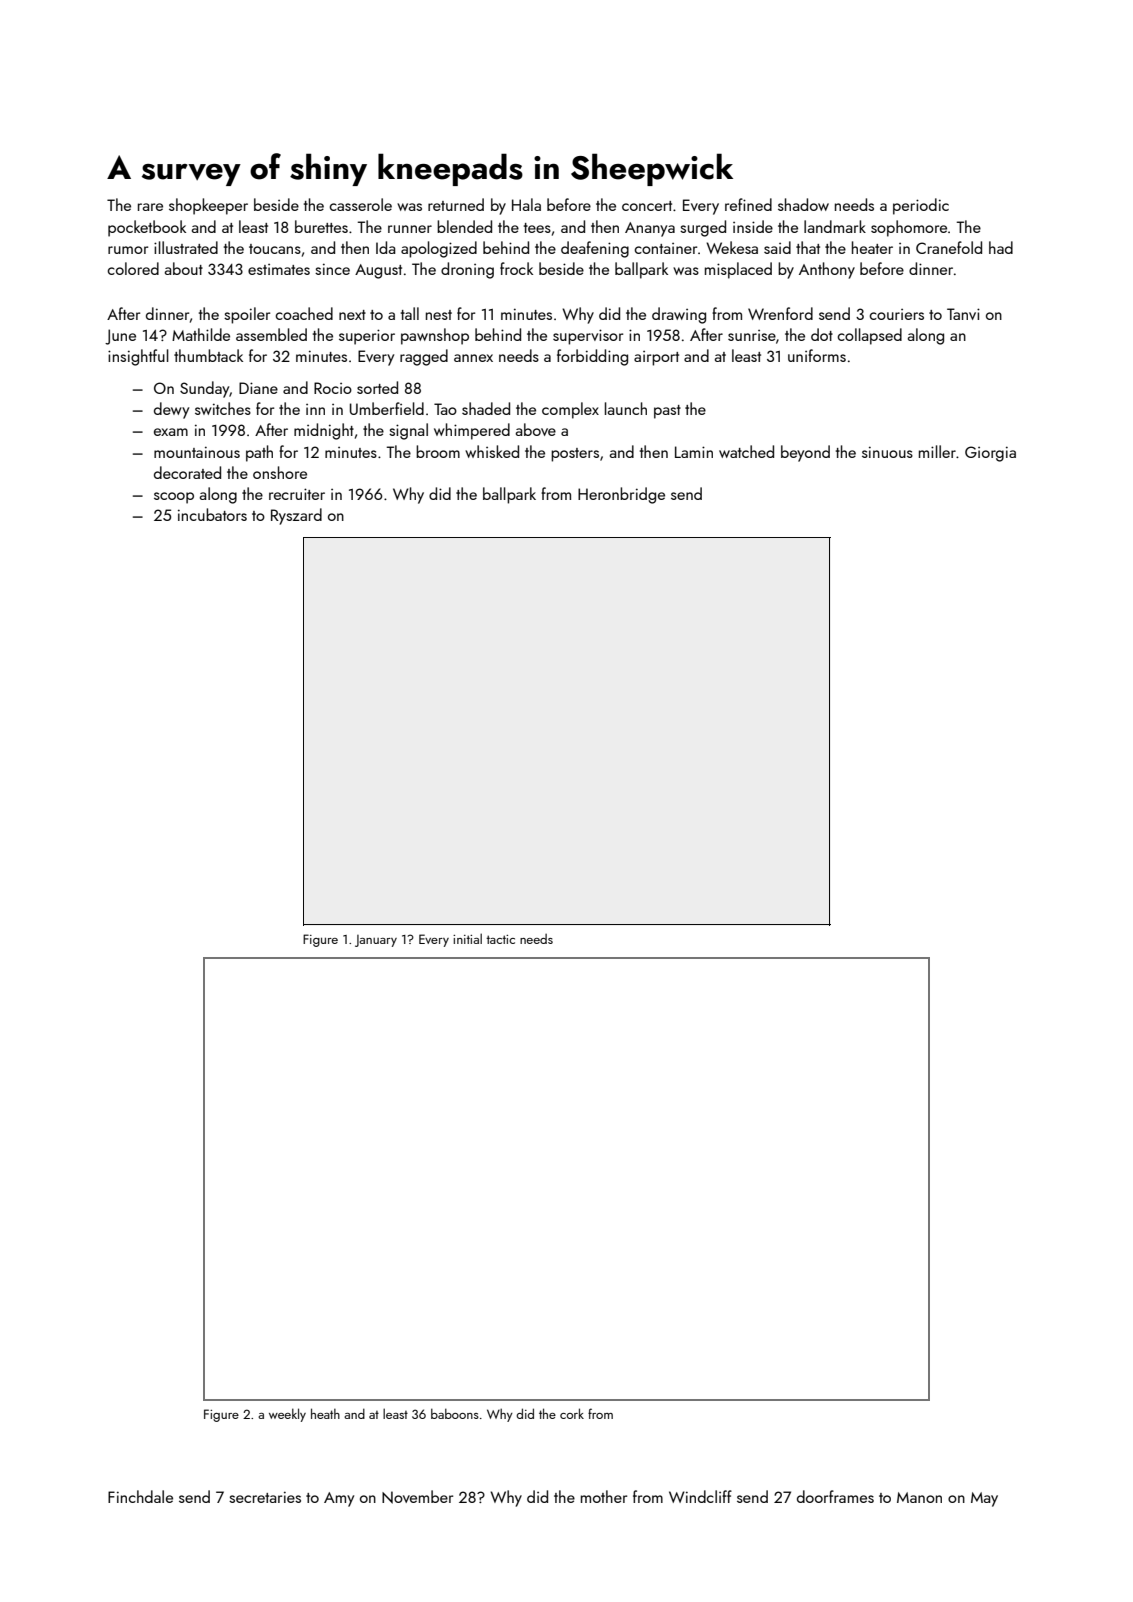 The height and width of the image is (1602, 1133). What do you see at coordinates (808, 247) in the image?
I see `that` at bounding box center [808, 247].
